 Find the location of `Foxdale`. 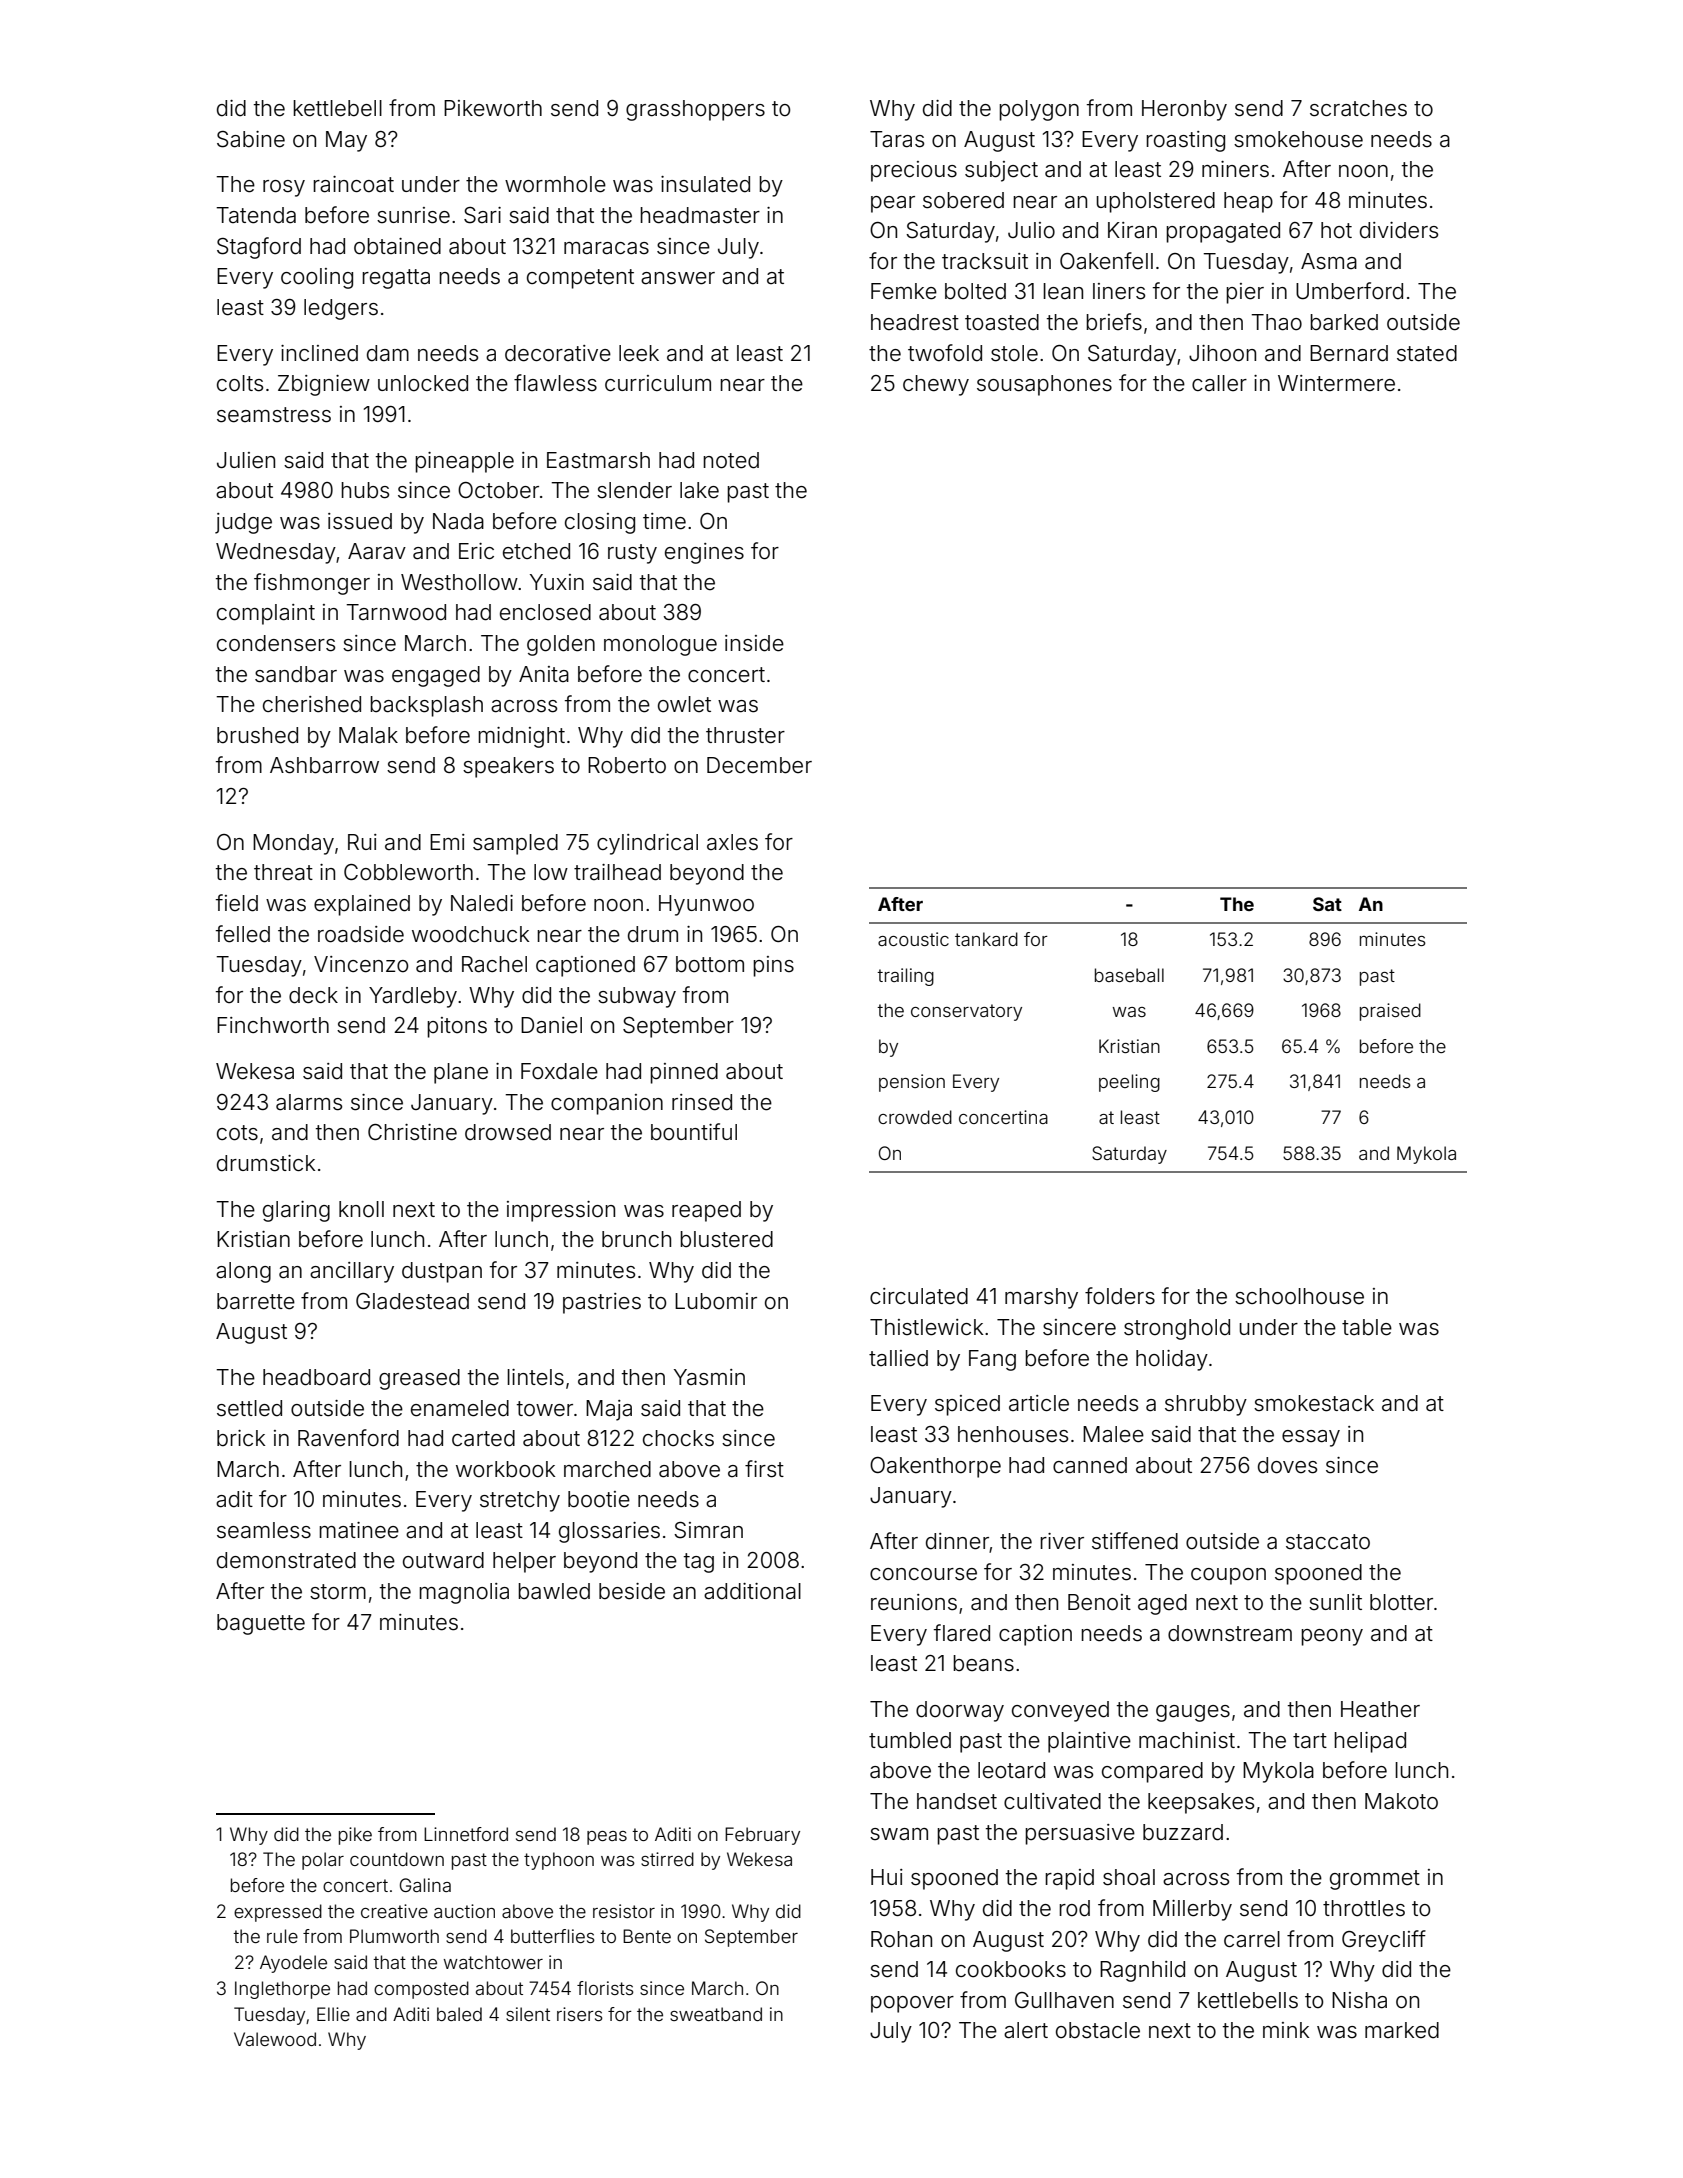

Foxdale is located at coordinates (559, 1071).
